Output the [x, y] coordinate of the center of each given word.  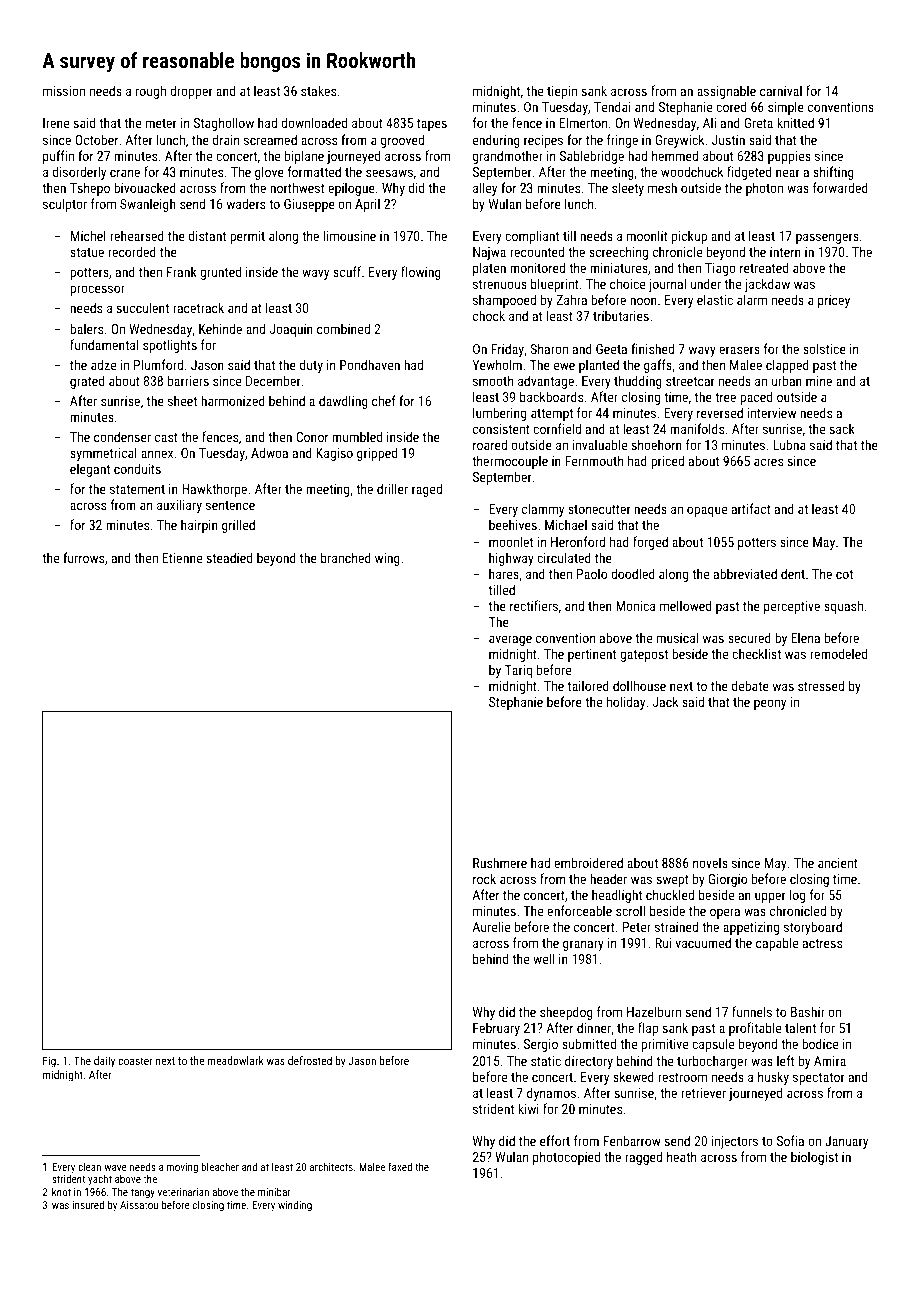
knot [61, 1192]
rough [151, 92]
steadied [229, 557]
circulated [564, 557]
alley [485, 189]
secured [749, 637]
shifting [833, 173]
